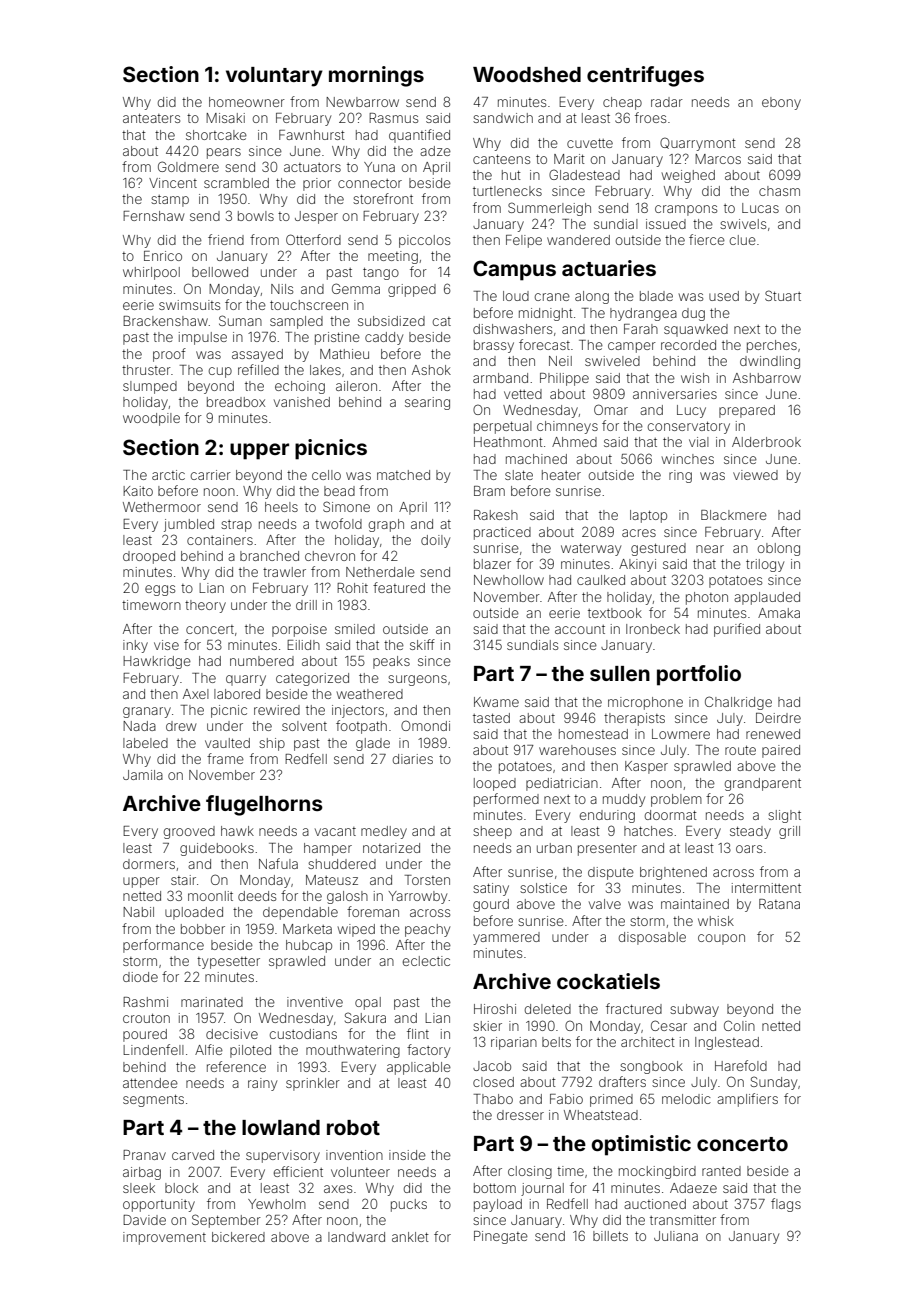 This document has height=1308, width=924. I want to click on centrifuges, so click(645, 76).
